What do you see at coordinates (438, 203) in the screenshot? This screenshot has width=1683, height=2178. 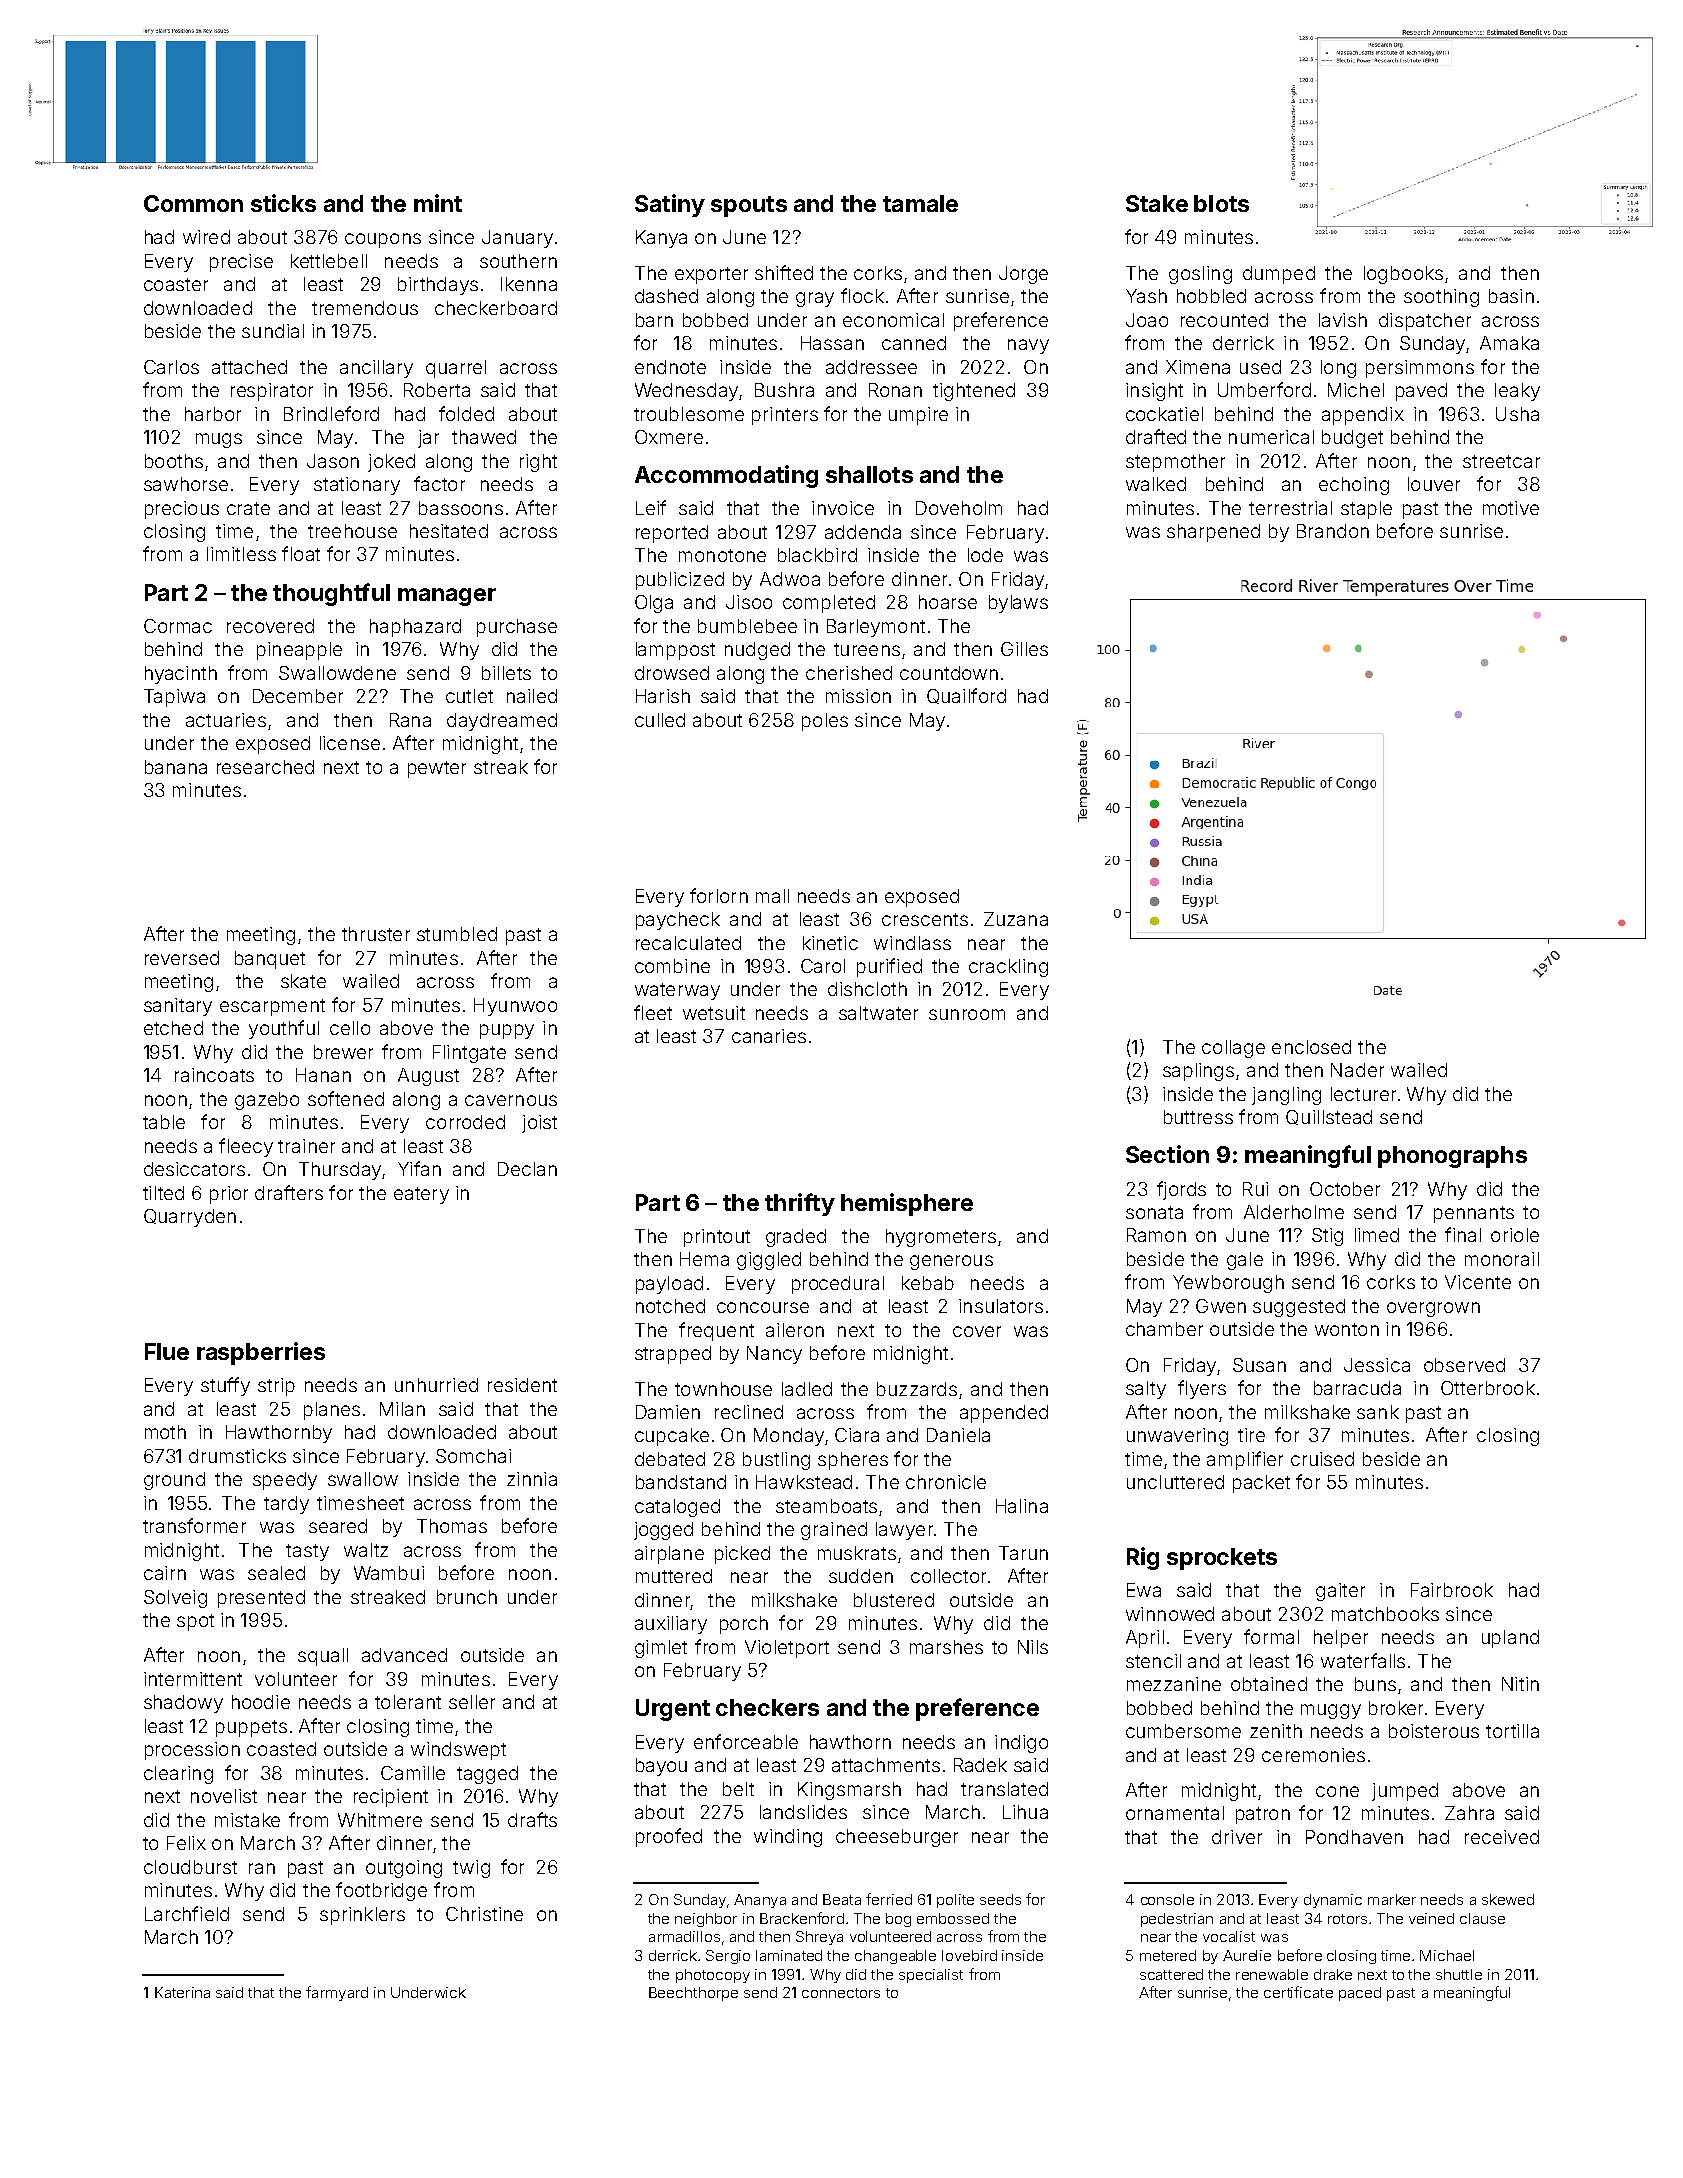 I see `mint` at bounding box center [438, 203].
